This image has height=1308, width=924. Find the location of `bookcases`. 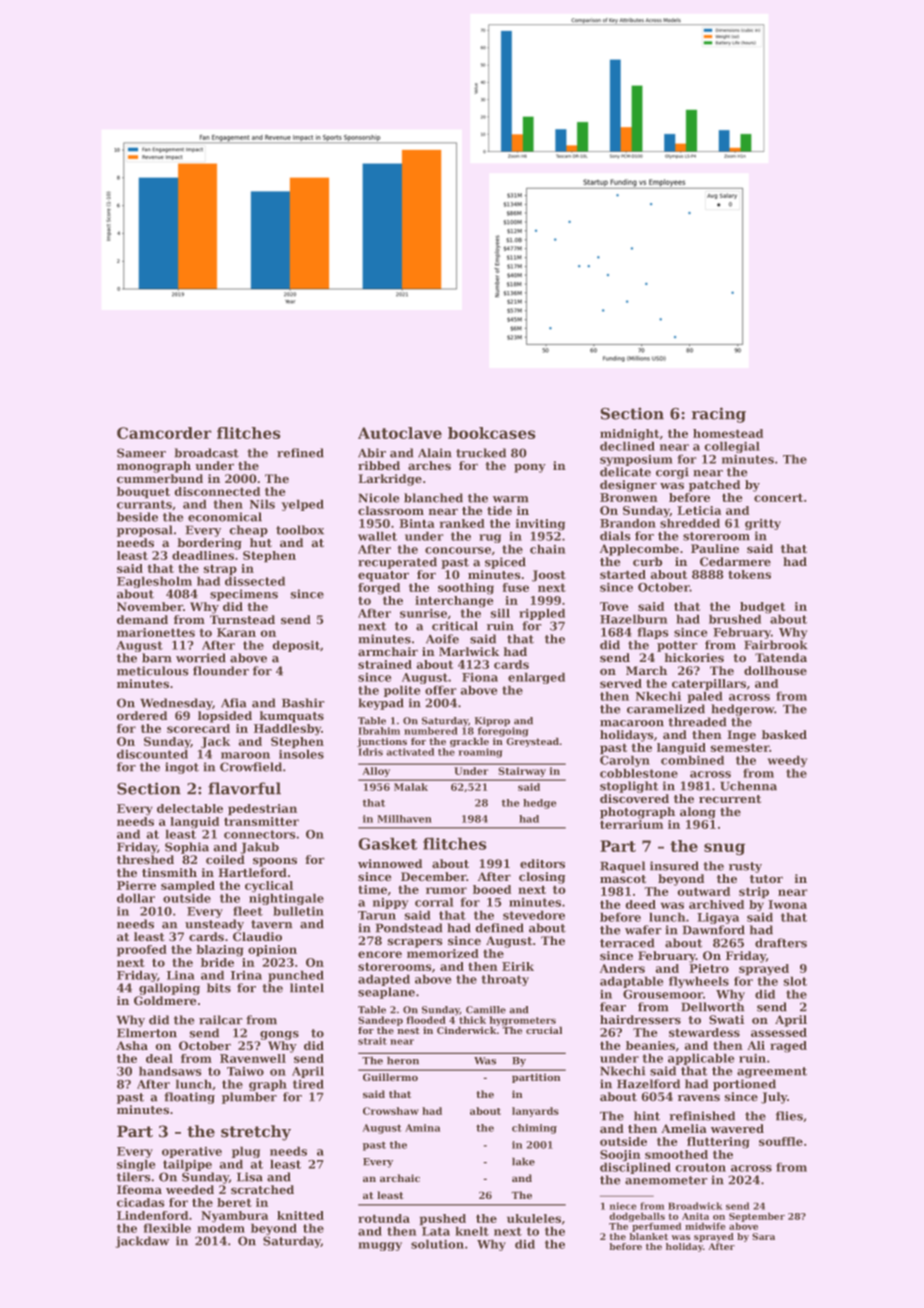

bookcases is located at coordinates (491, 433).
